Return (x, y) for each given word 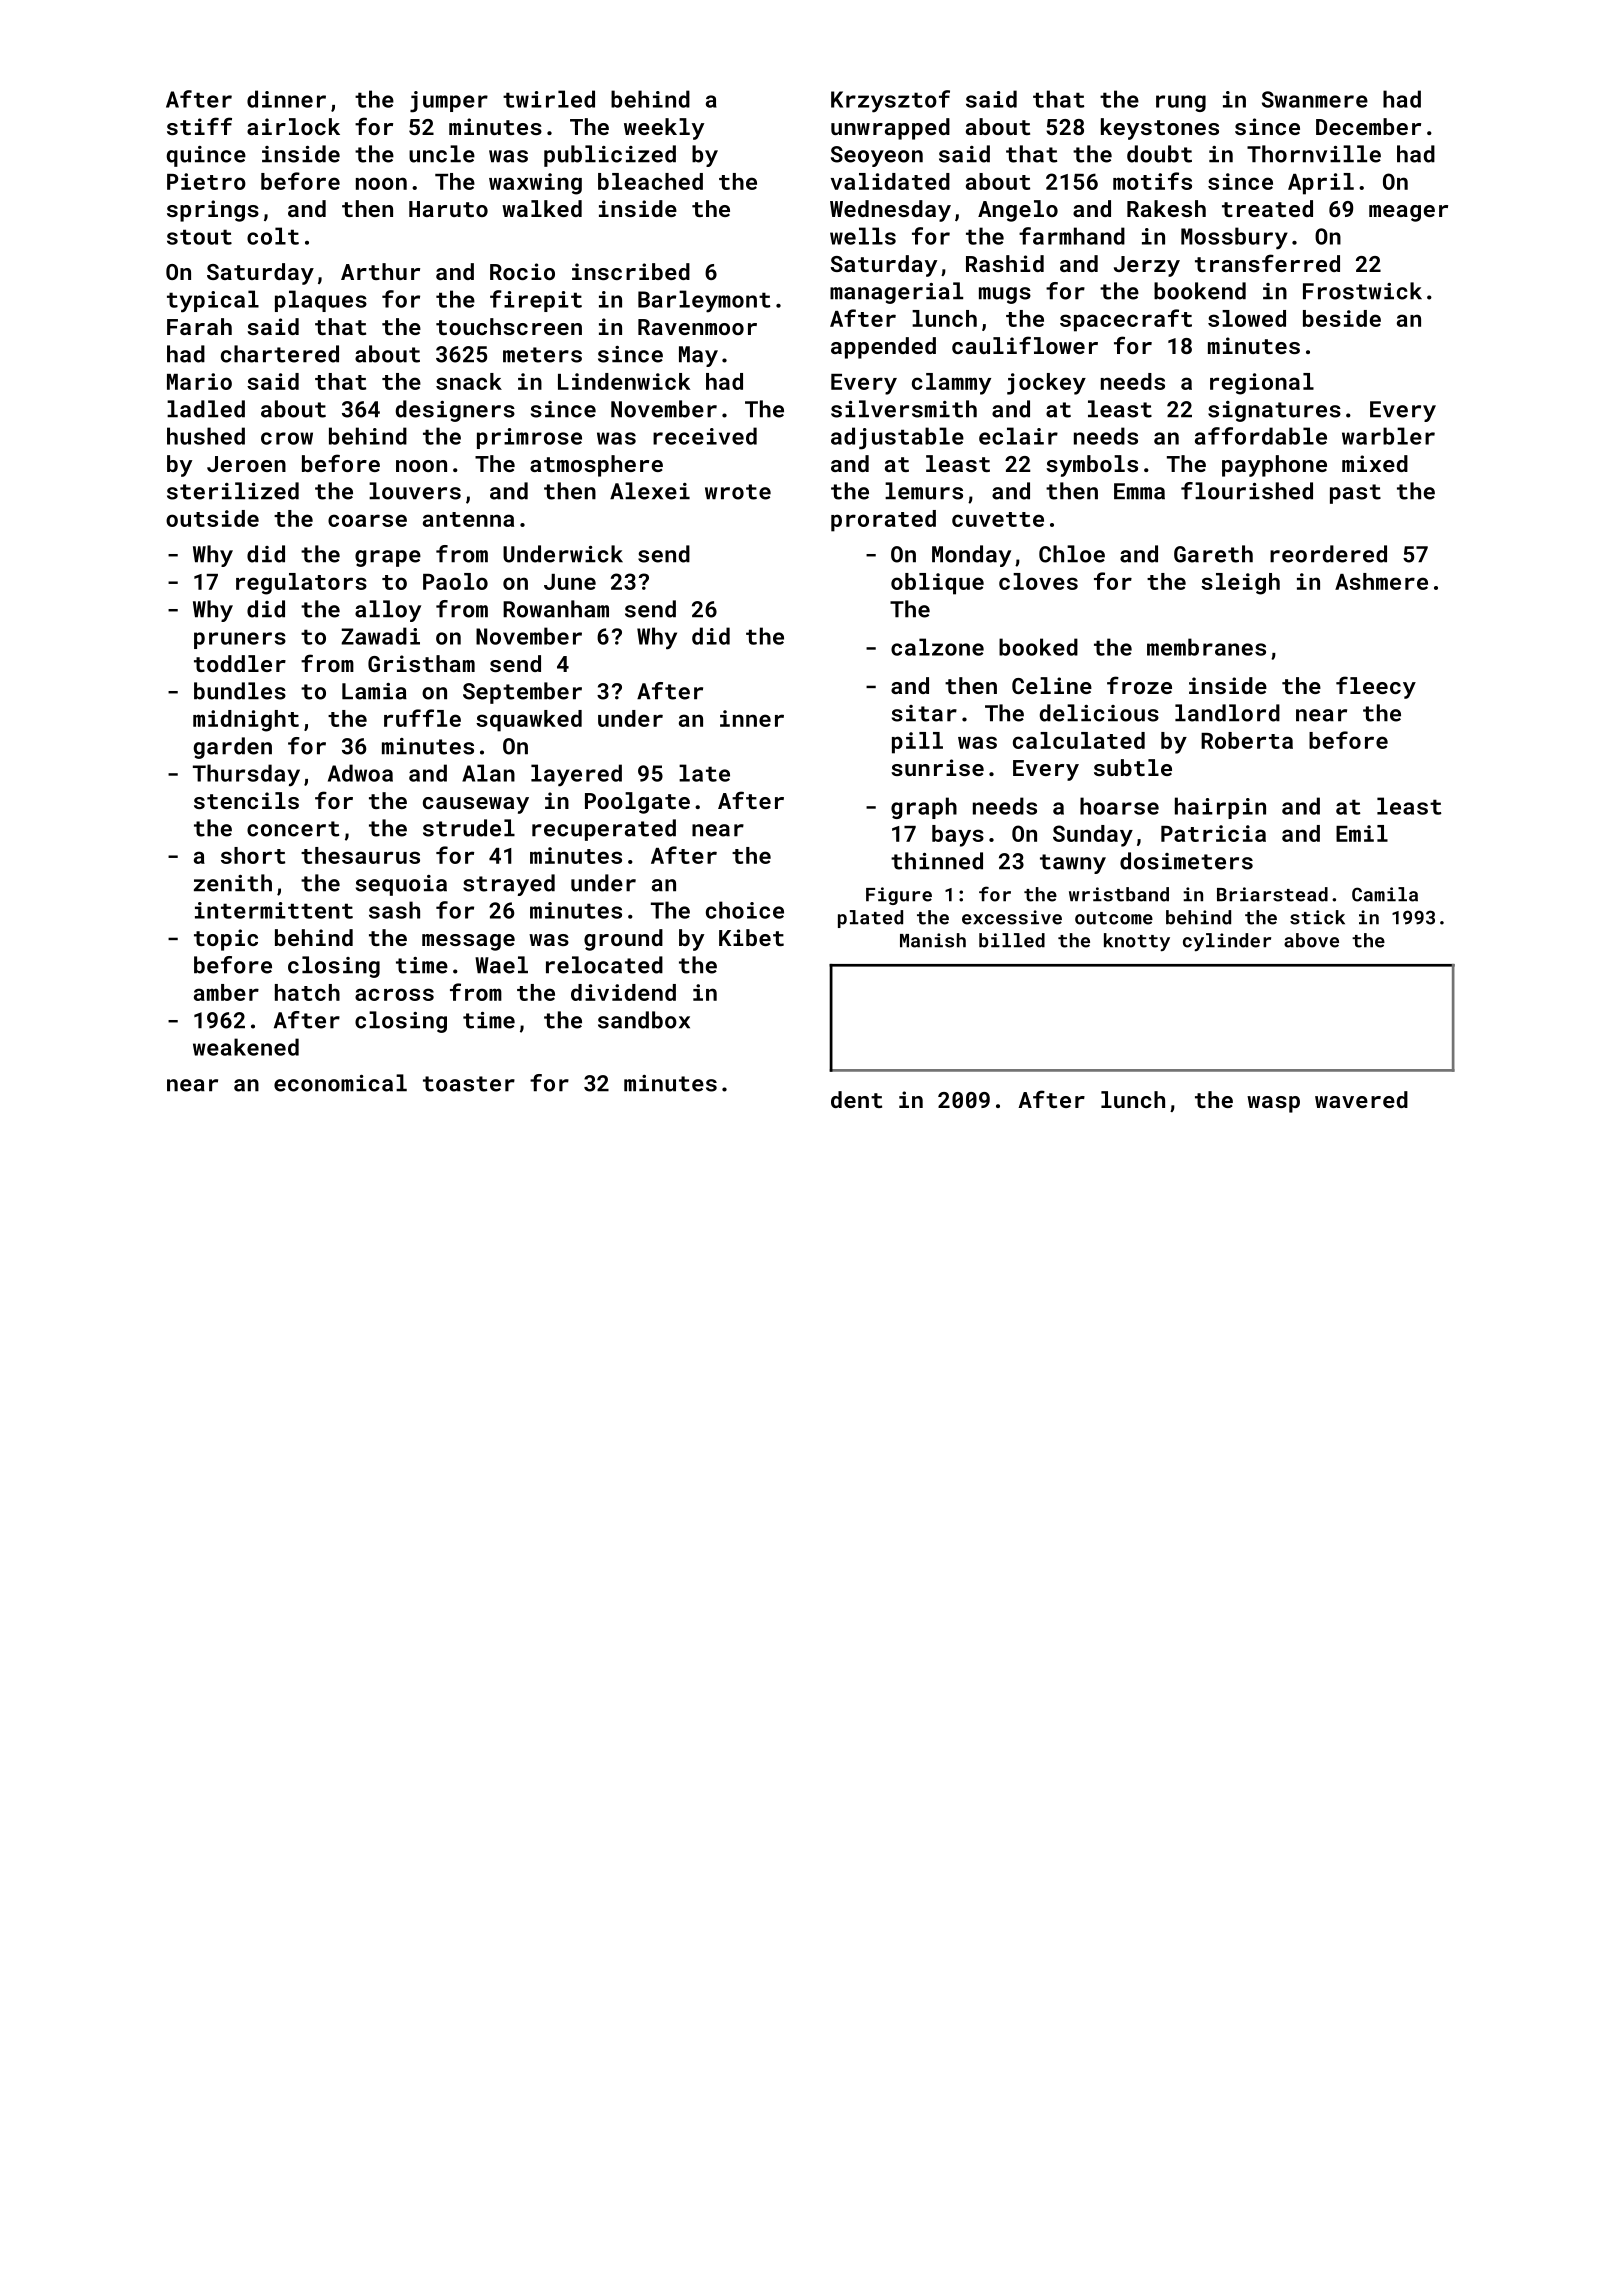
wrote (738, 492)
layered (576, 775)
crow (287, 438)
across (394, 994)
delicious (1099, 713)
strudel (469, 828)
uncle (442, 154)
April (1321, 184)
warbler (1388, 436)
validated (890, 181)
